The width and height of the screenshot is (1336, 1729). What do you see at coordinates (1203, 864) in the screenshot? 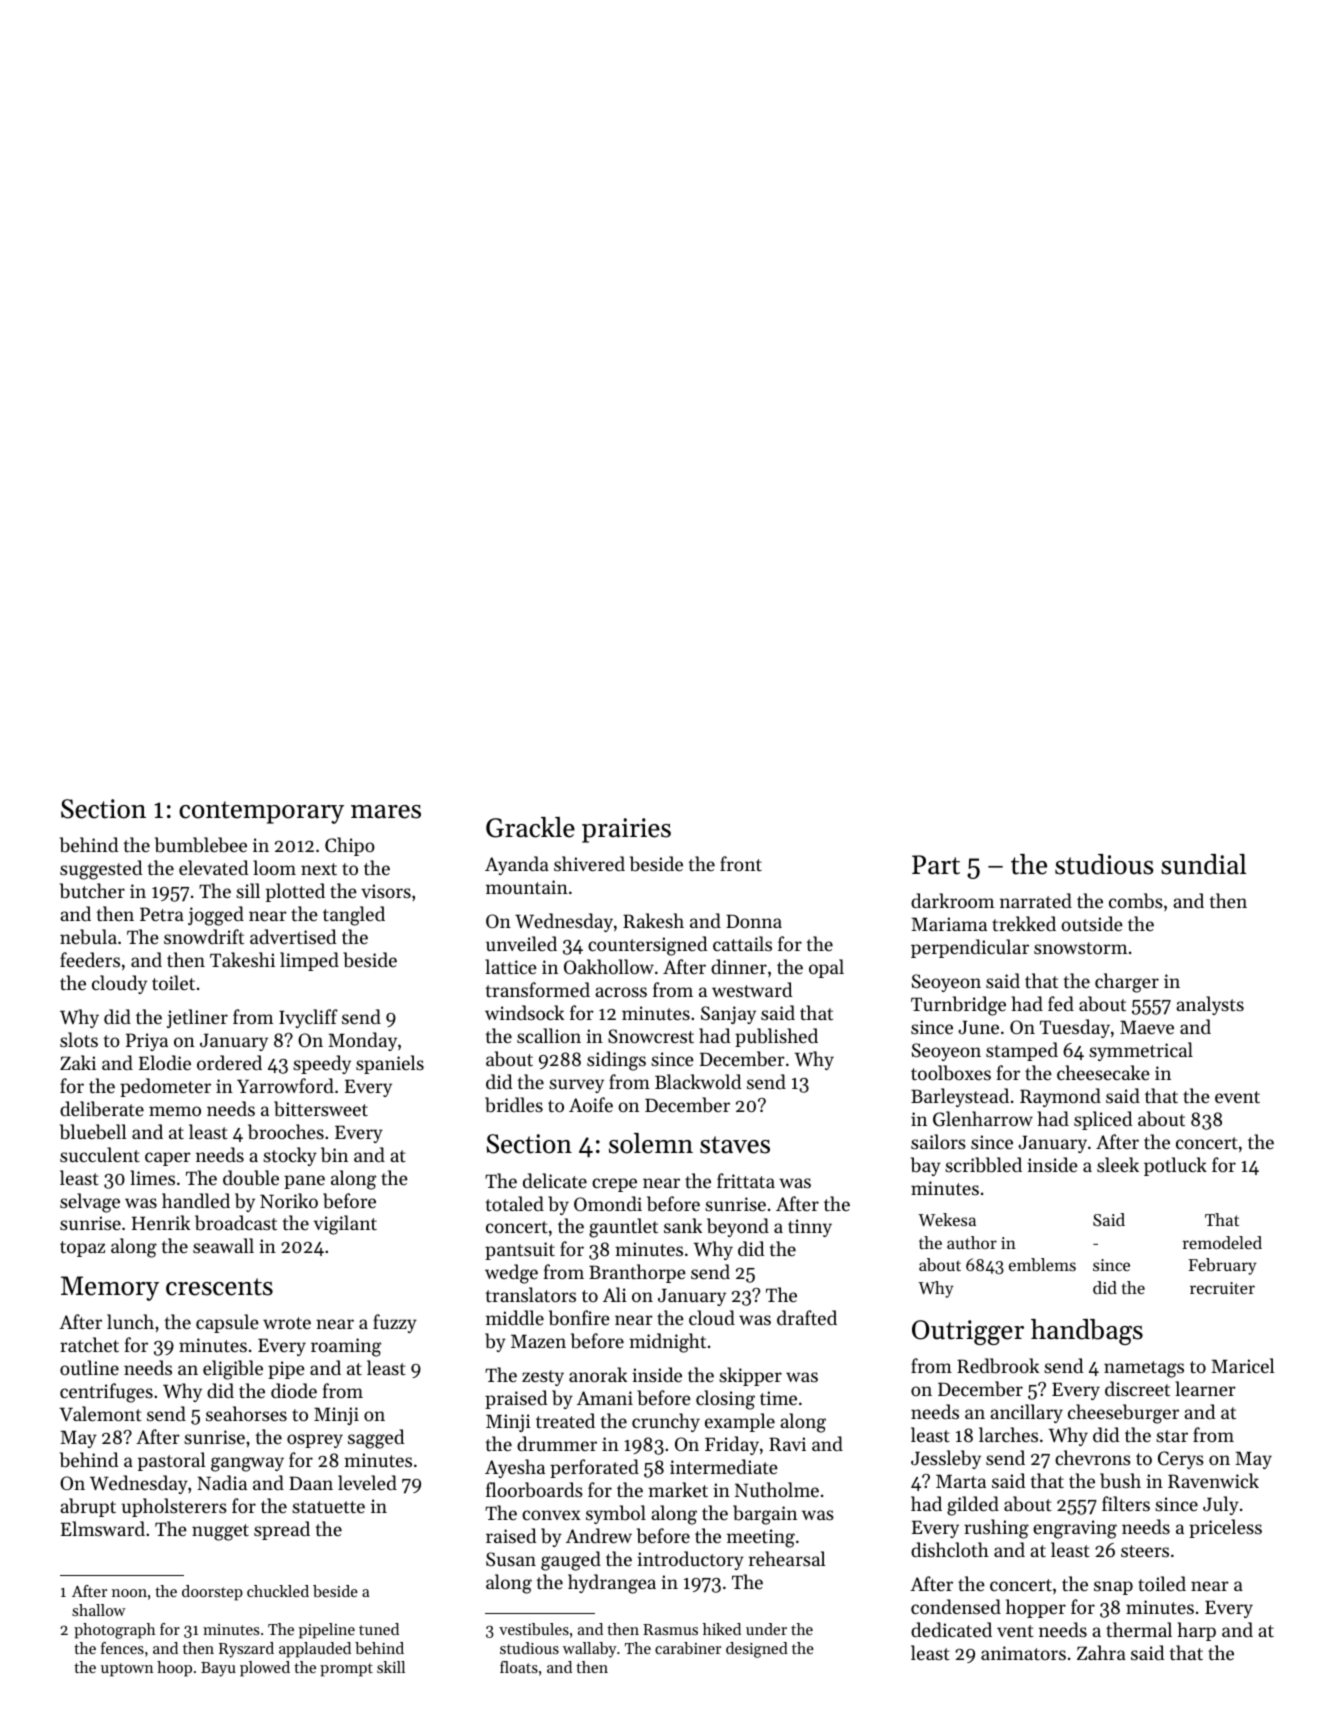
I see `sundial` at bounding box center [1203, 864].
